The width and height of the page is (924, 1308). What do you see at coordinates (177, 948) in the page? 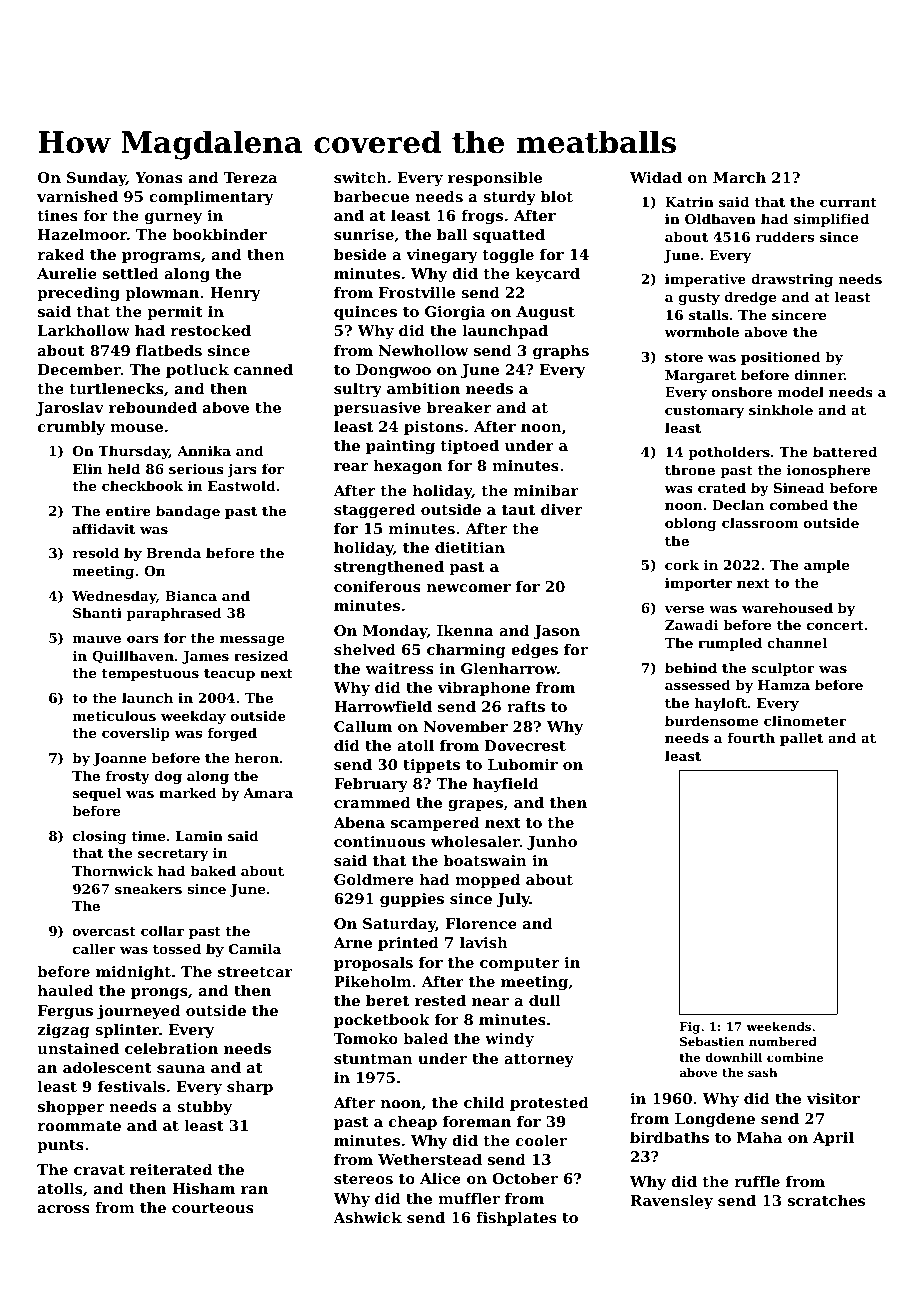
I see `tossed` at bounding box center [177, 948].
